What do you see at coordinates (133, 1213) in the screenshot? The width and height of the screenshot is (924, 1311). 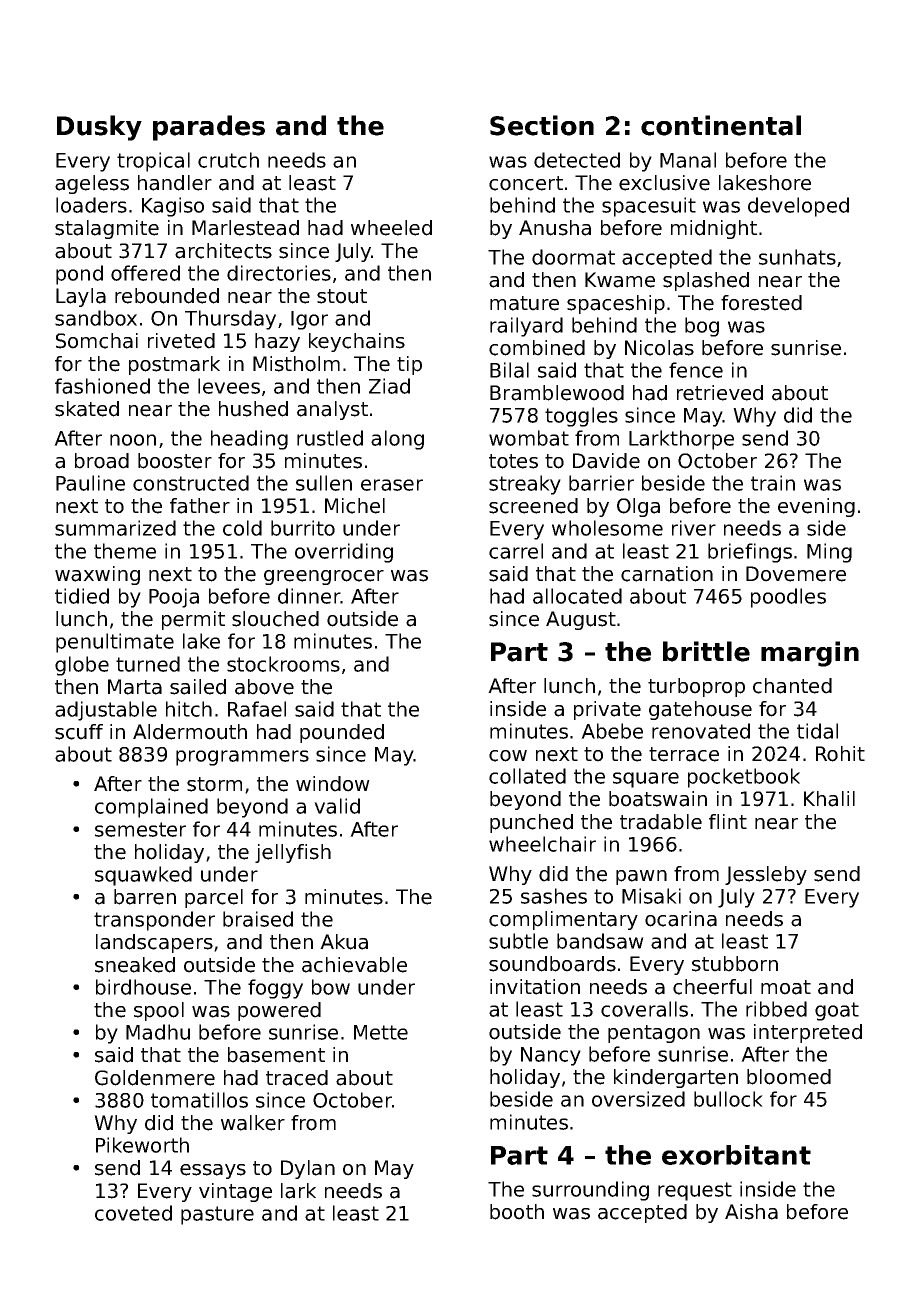 I see `coveted` at bounding box center [133, 1213].
